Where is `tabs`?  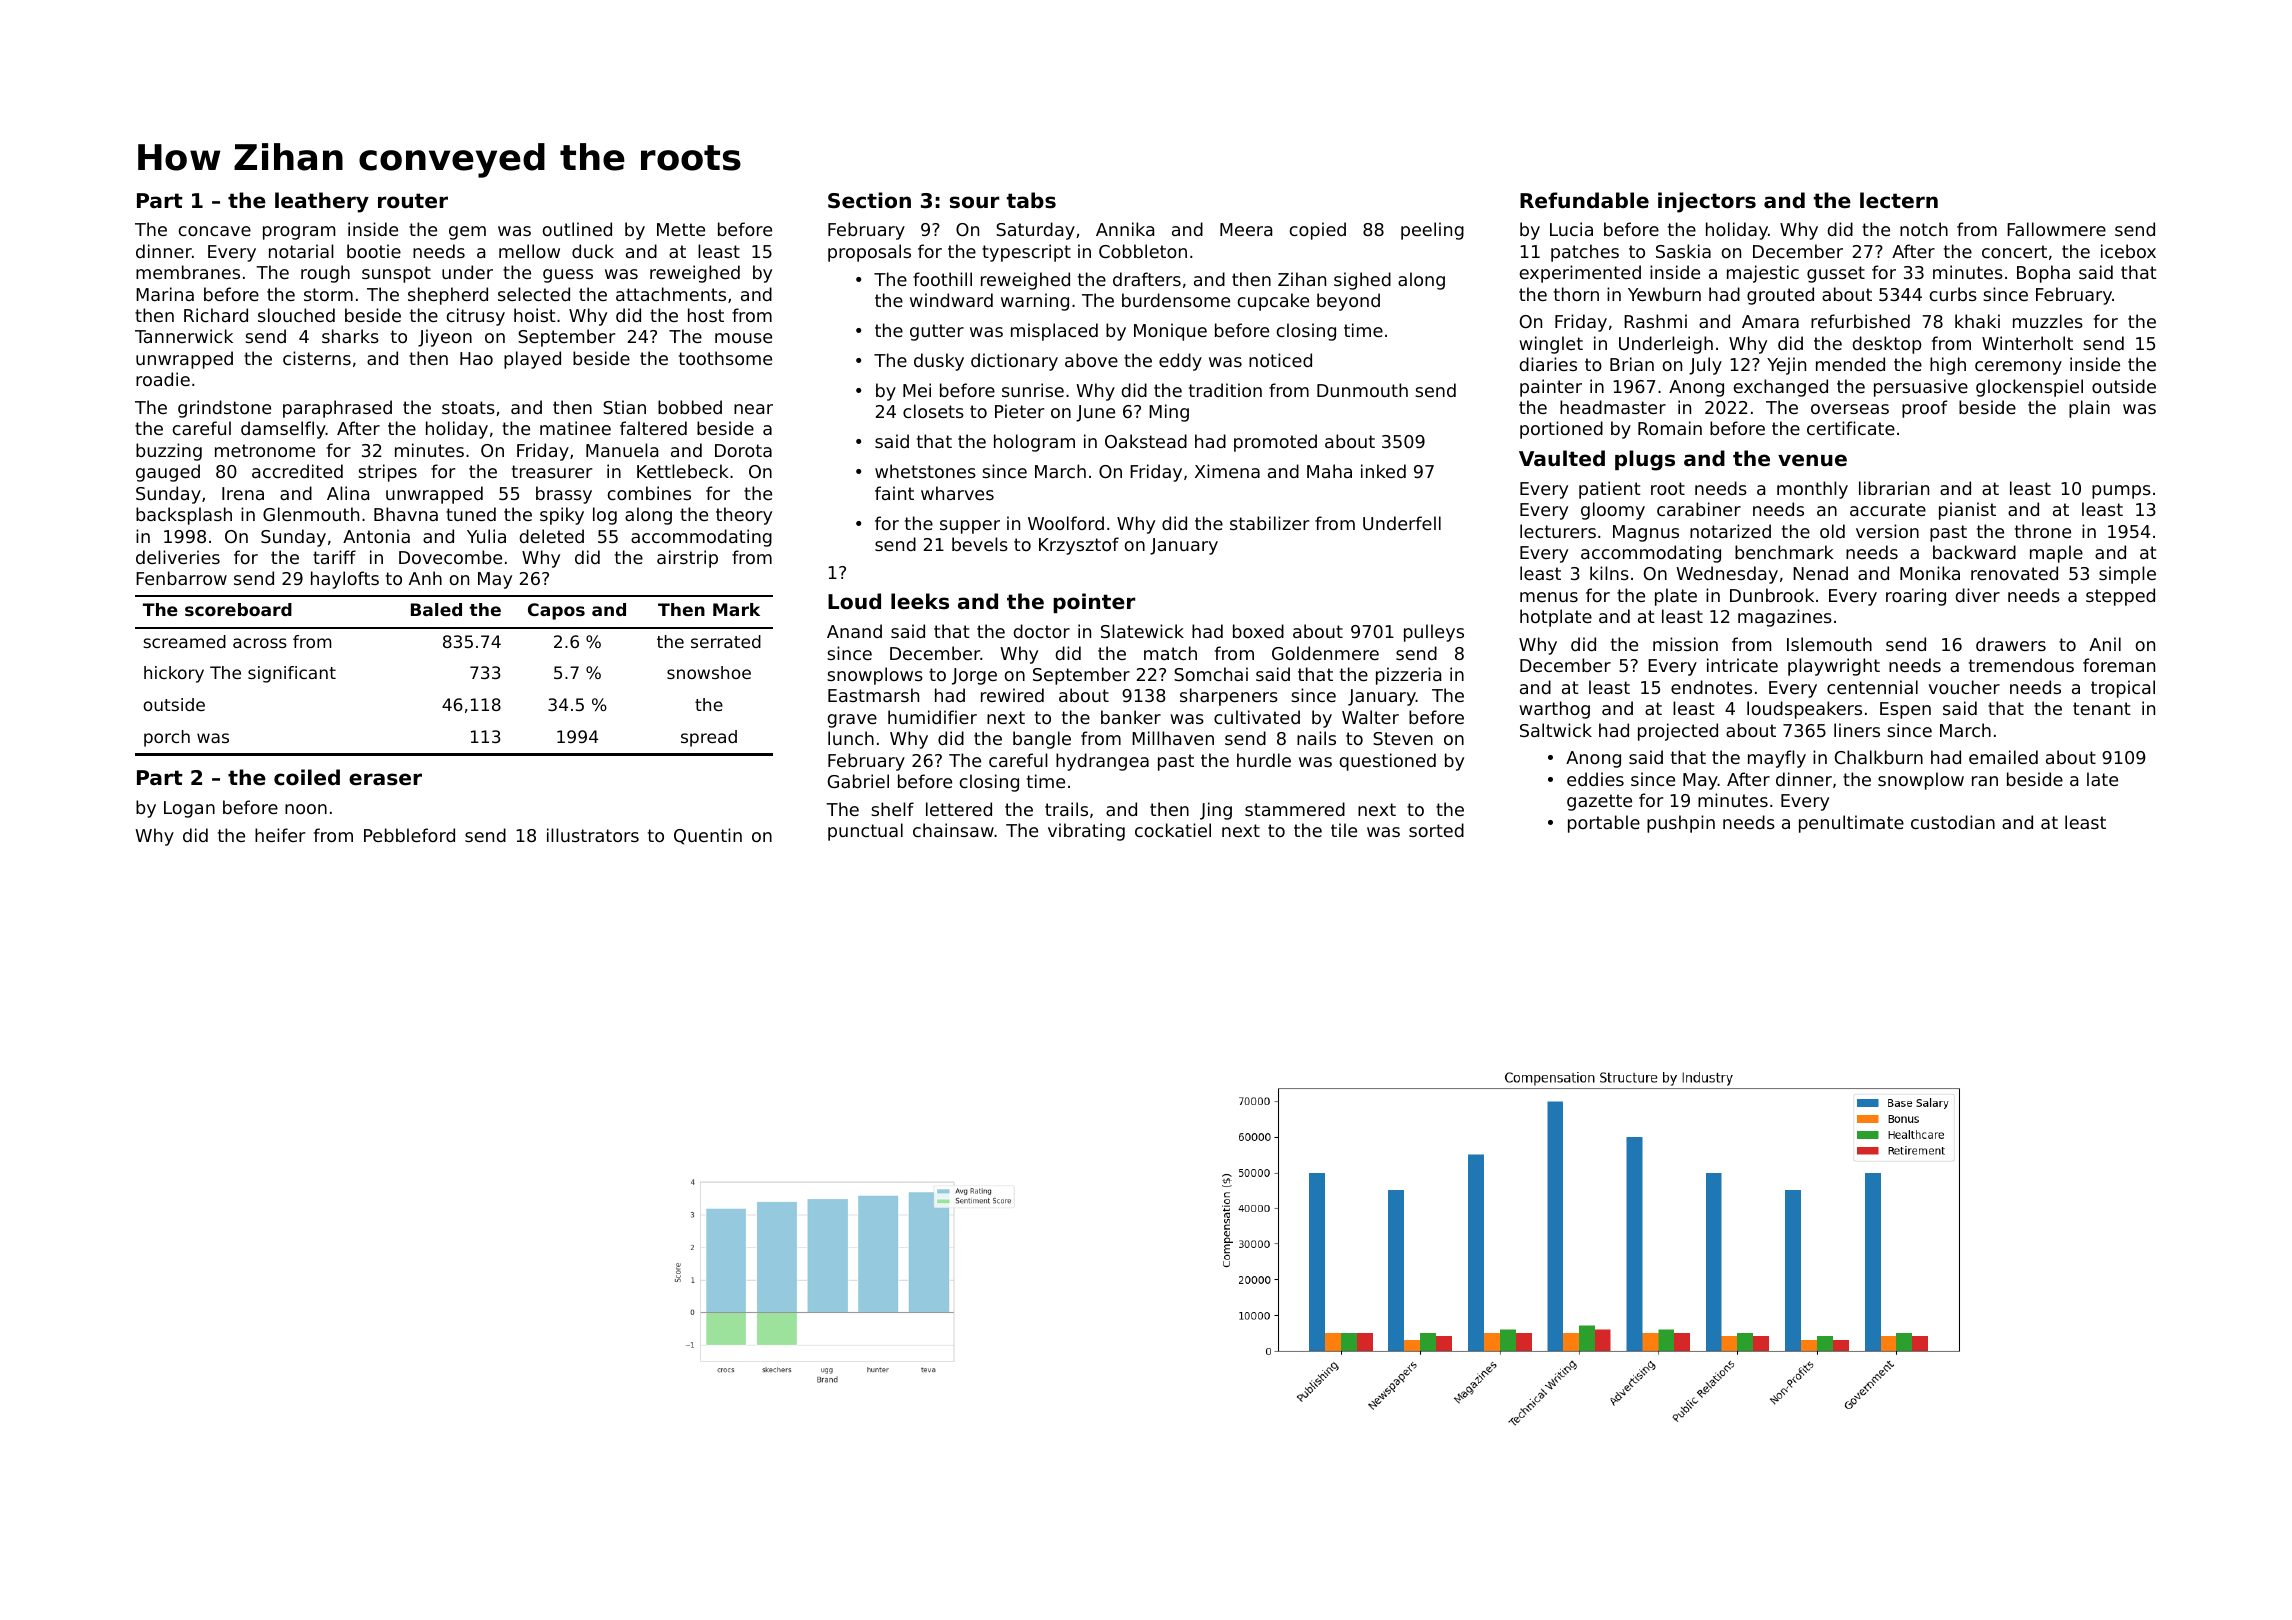
tabs is located at coordinates (1031, 200).
